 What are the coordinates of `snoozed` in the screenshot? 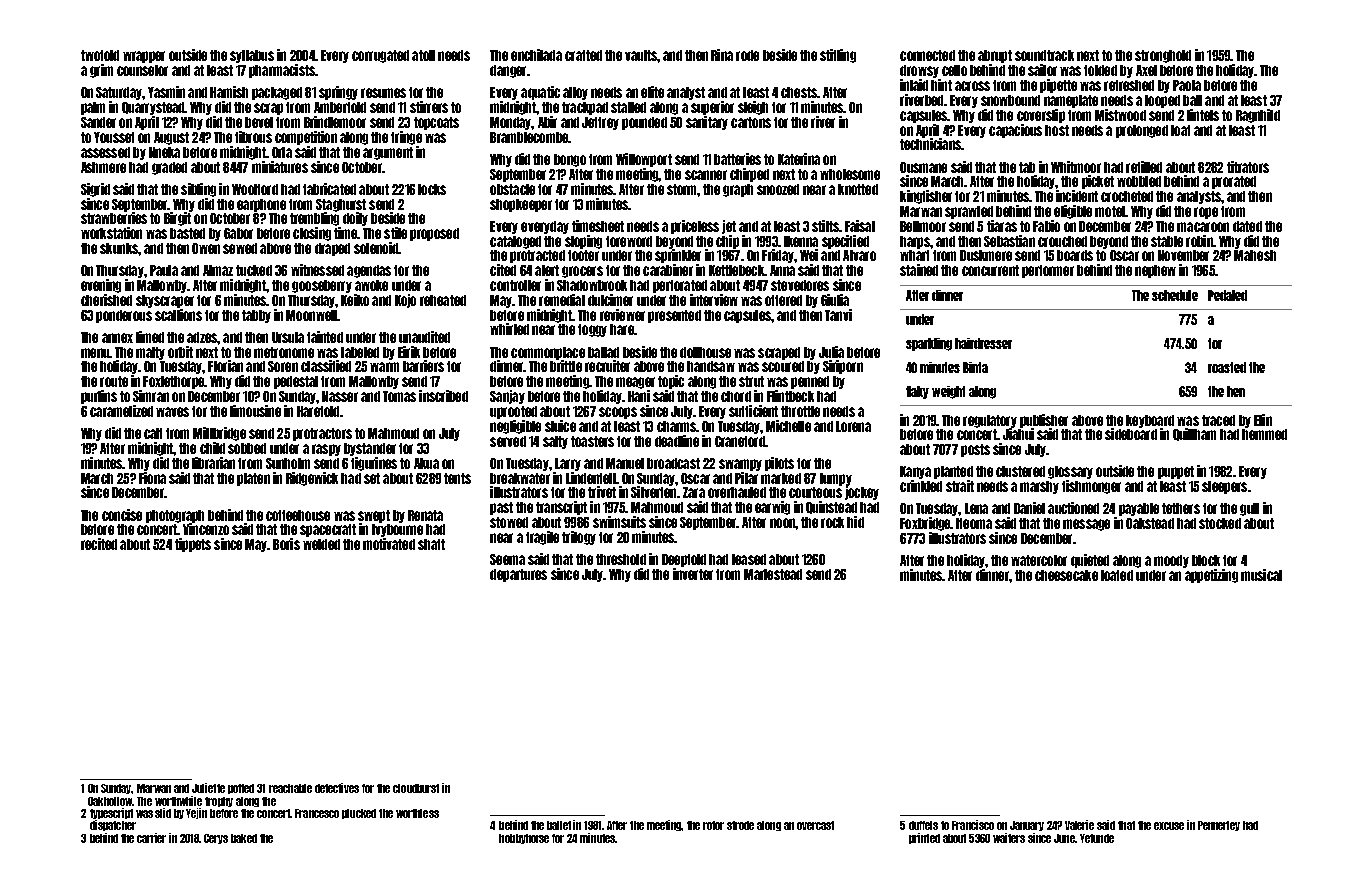 It's located at (778, 189).
